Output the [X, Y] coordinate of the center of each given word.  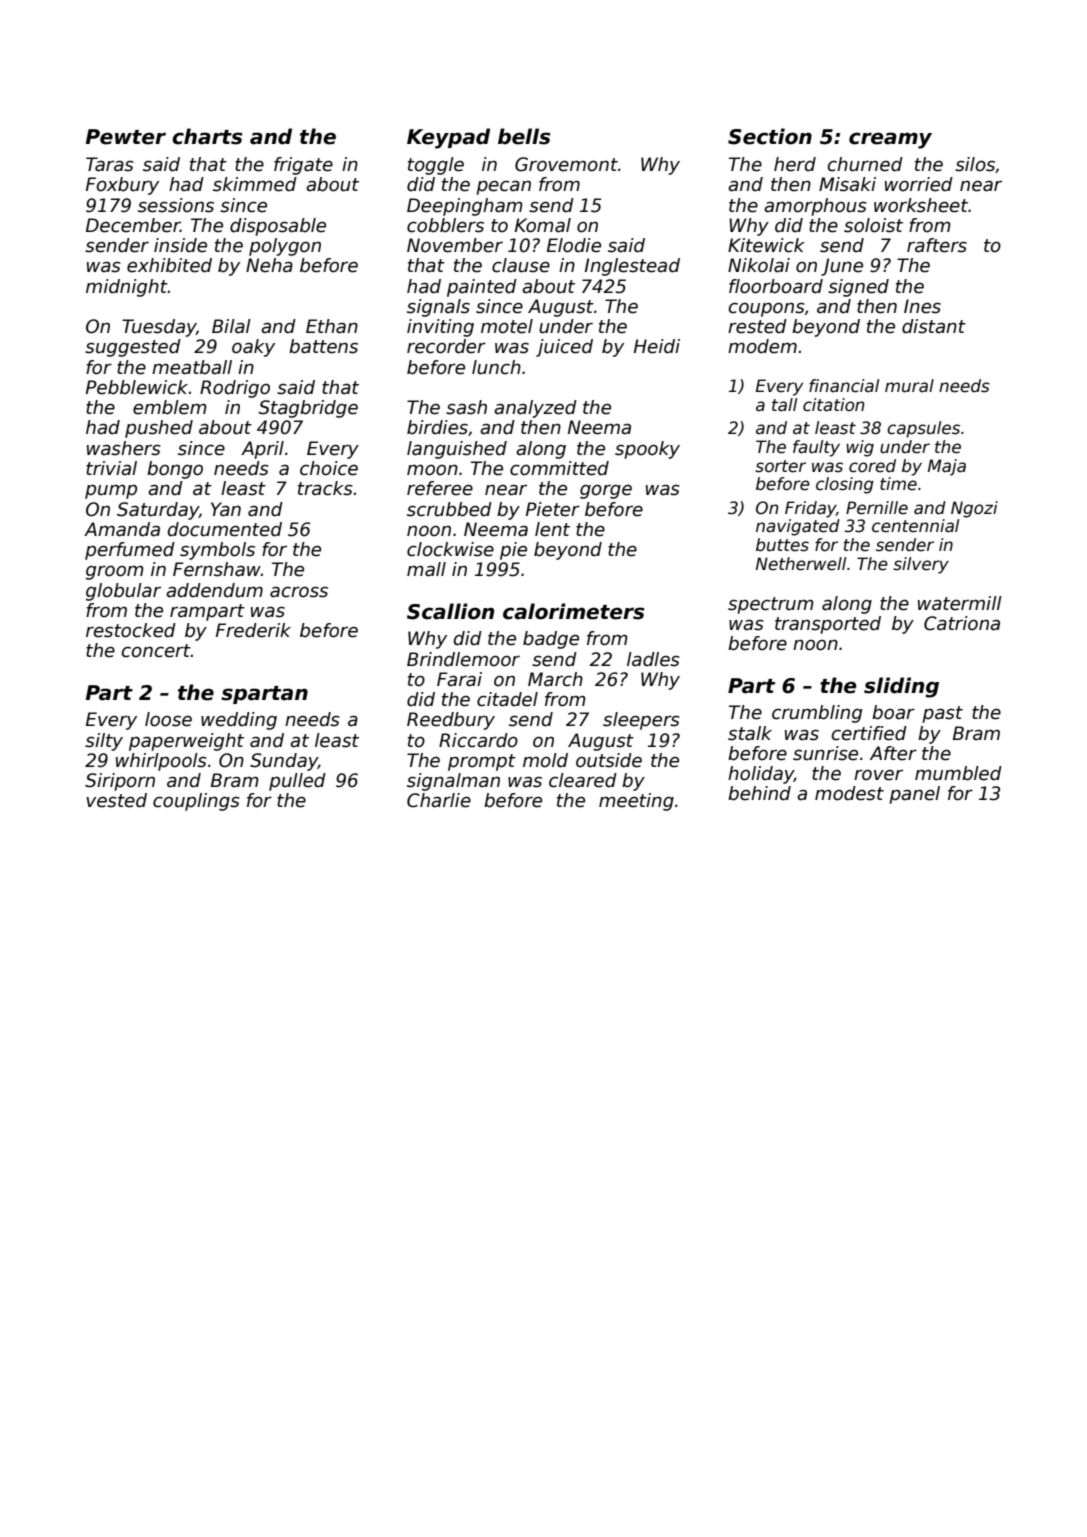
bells [524, 136]
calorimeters [574, 611]
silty [104, 742]
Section [770, 136]
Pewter [126, 137]
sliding [901, 687]
